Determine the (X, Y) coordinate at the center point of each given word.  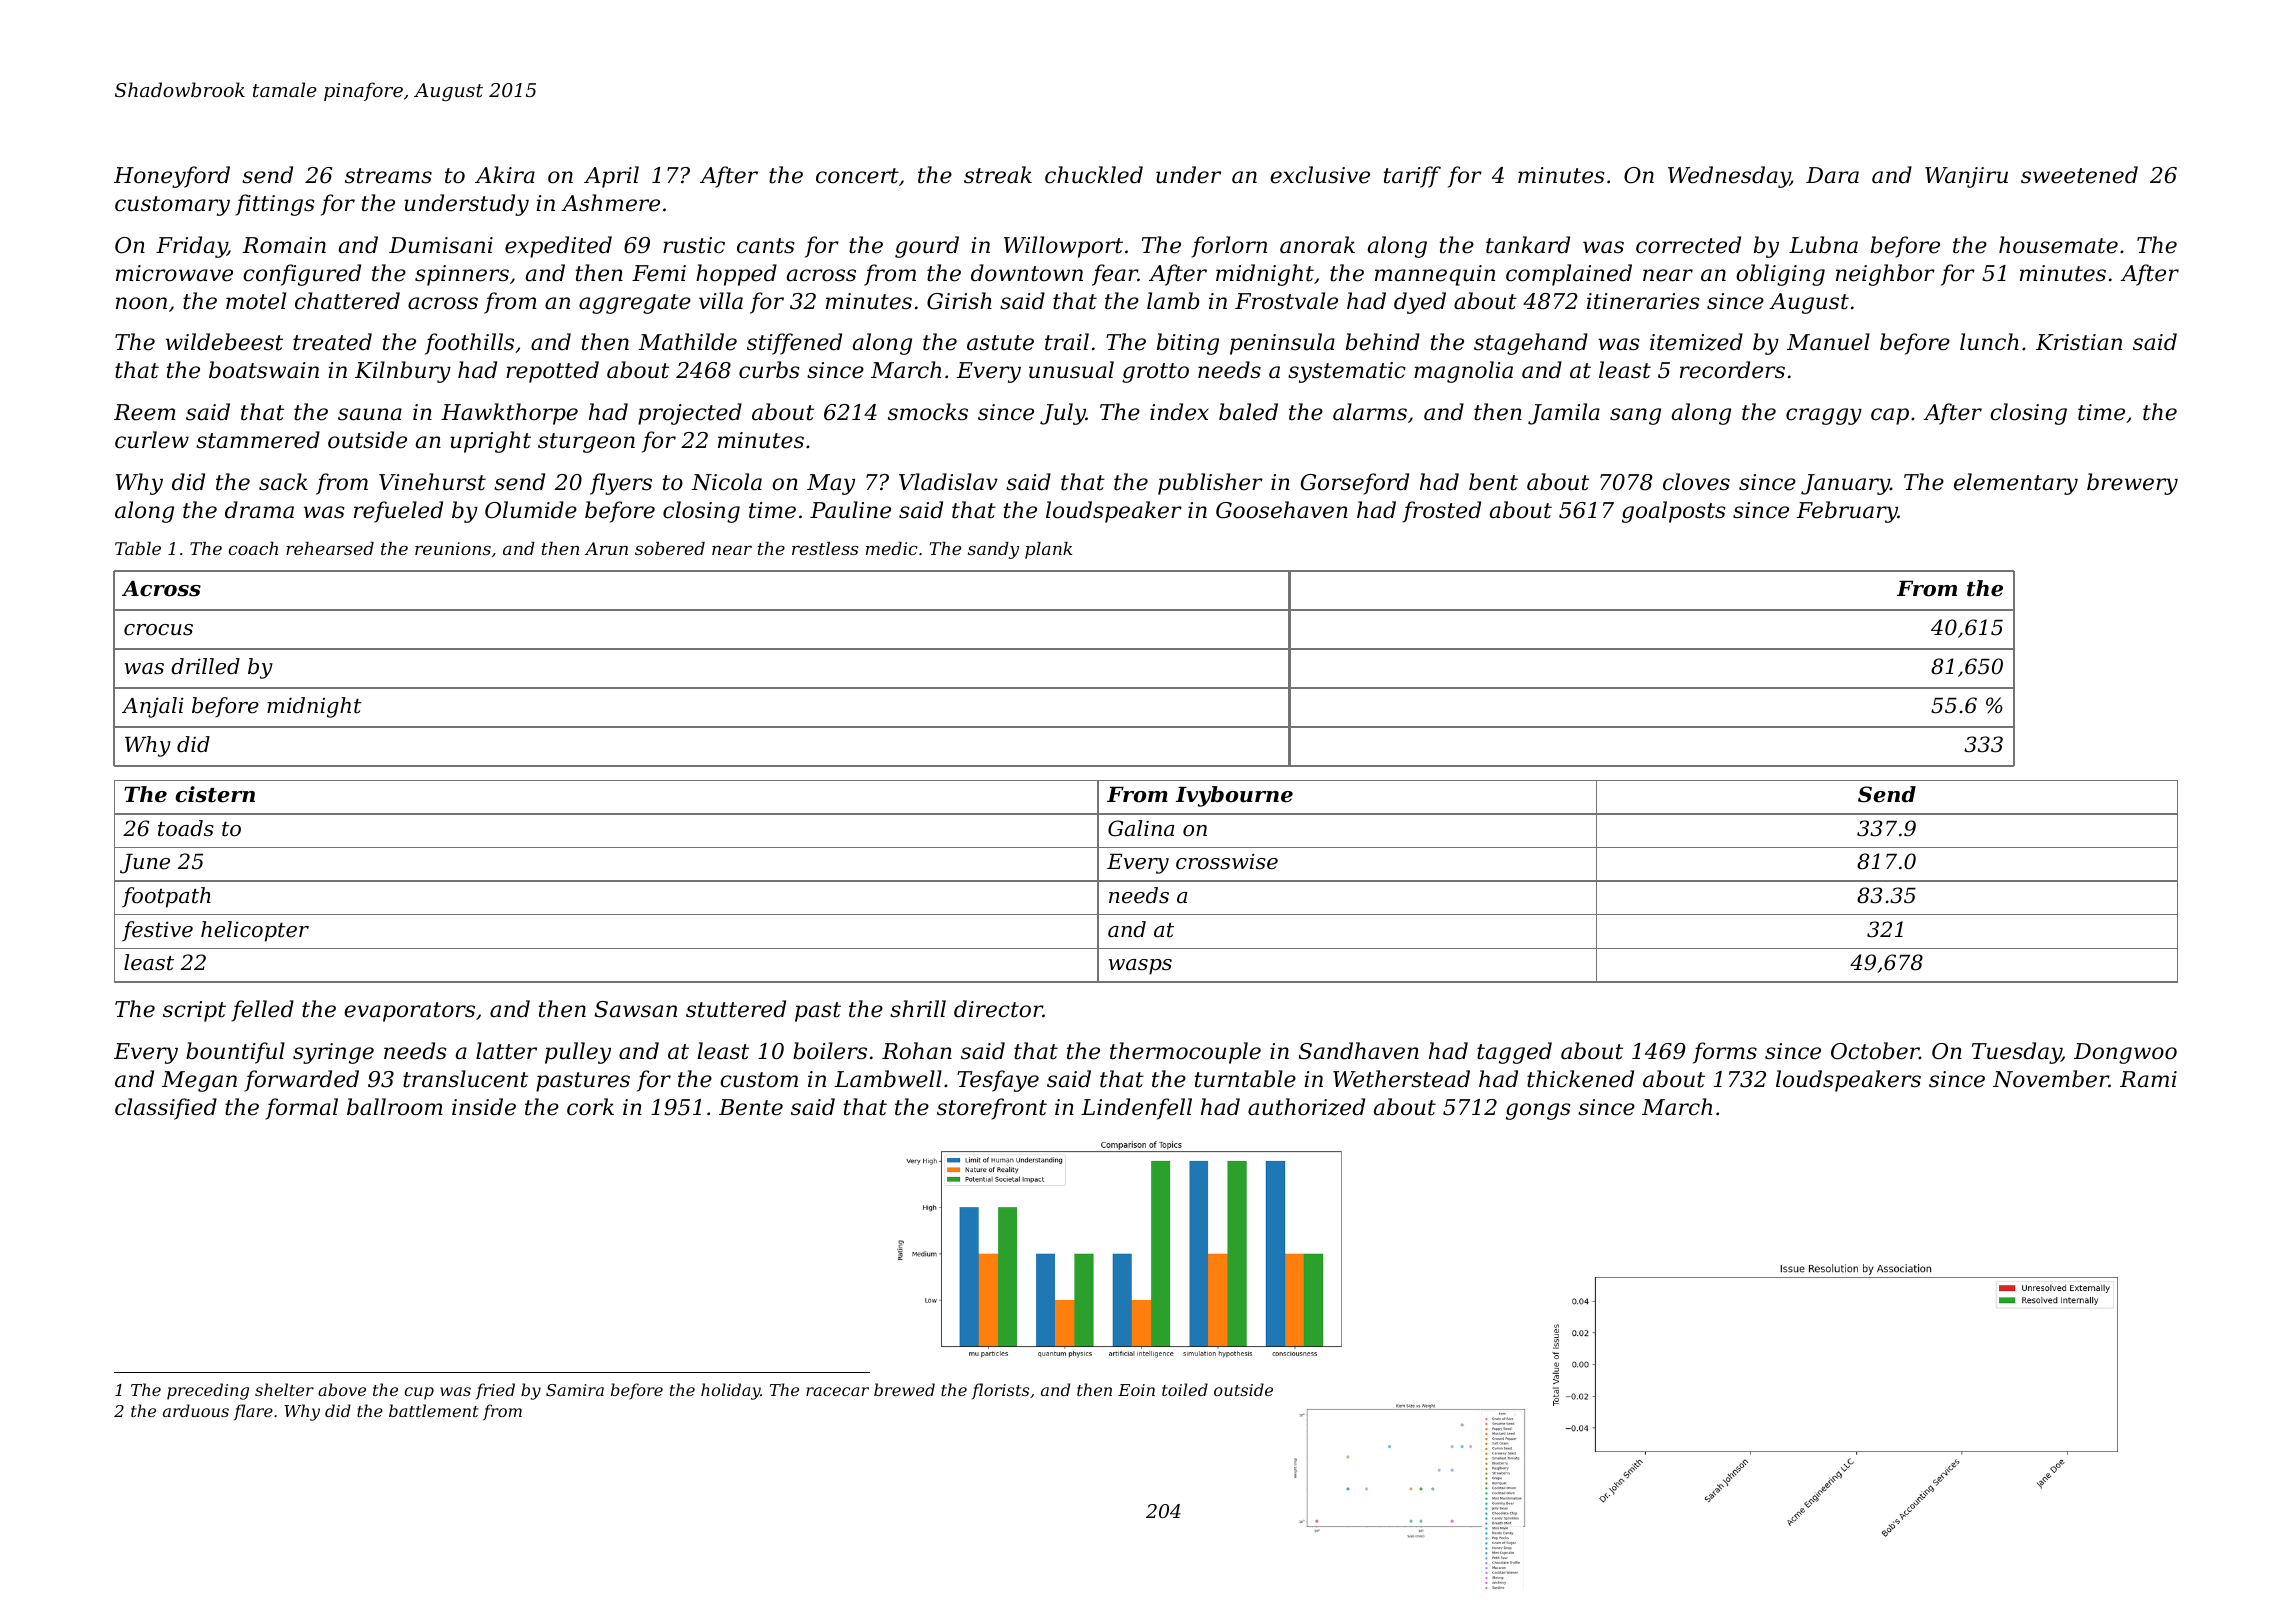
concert (857, 176)
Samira (575, 1390)
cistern (215, 794)
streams (388, 176)
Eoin (1136, 1390)
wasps (1140, 967)
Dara (1832, 175)
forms (1725, 1053)
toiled (1185, 1389)
